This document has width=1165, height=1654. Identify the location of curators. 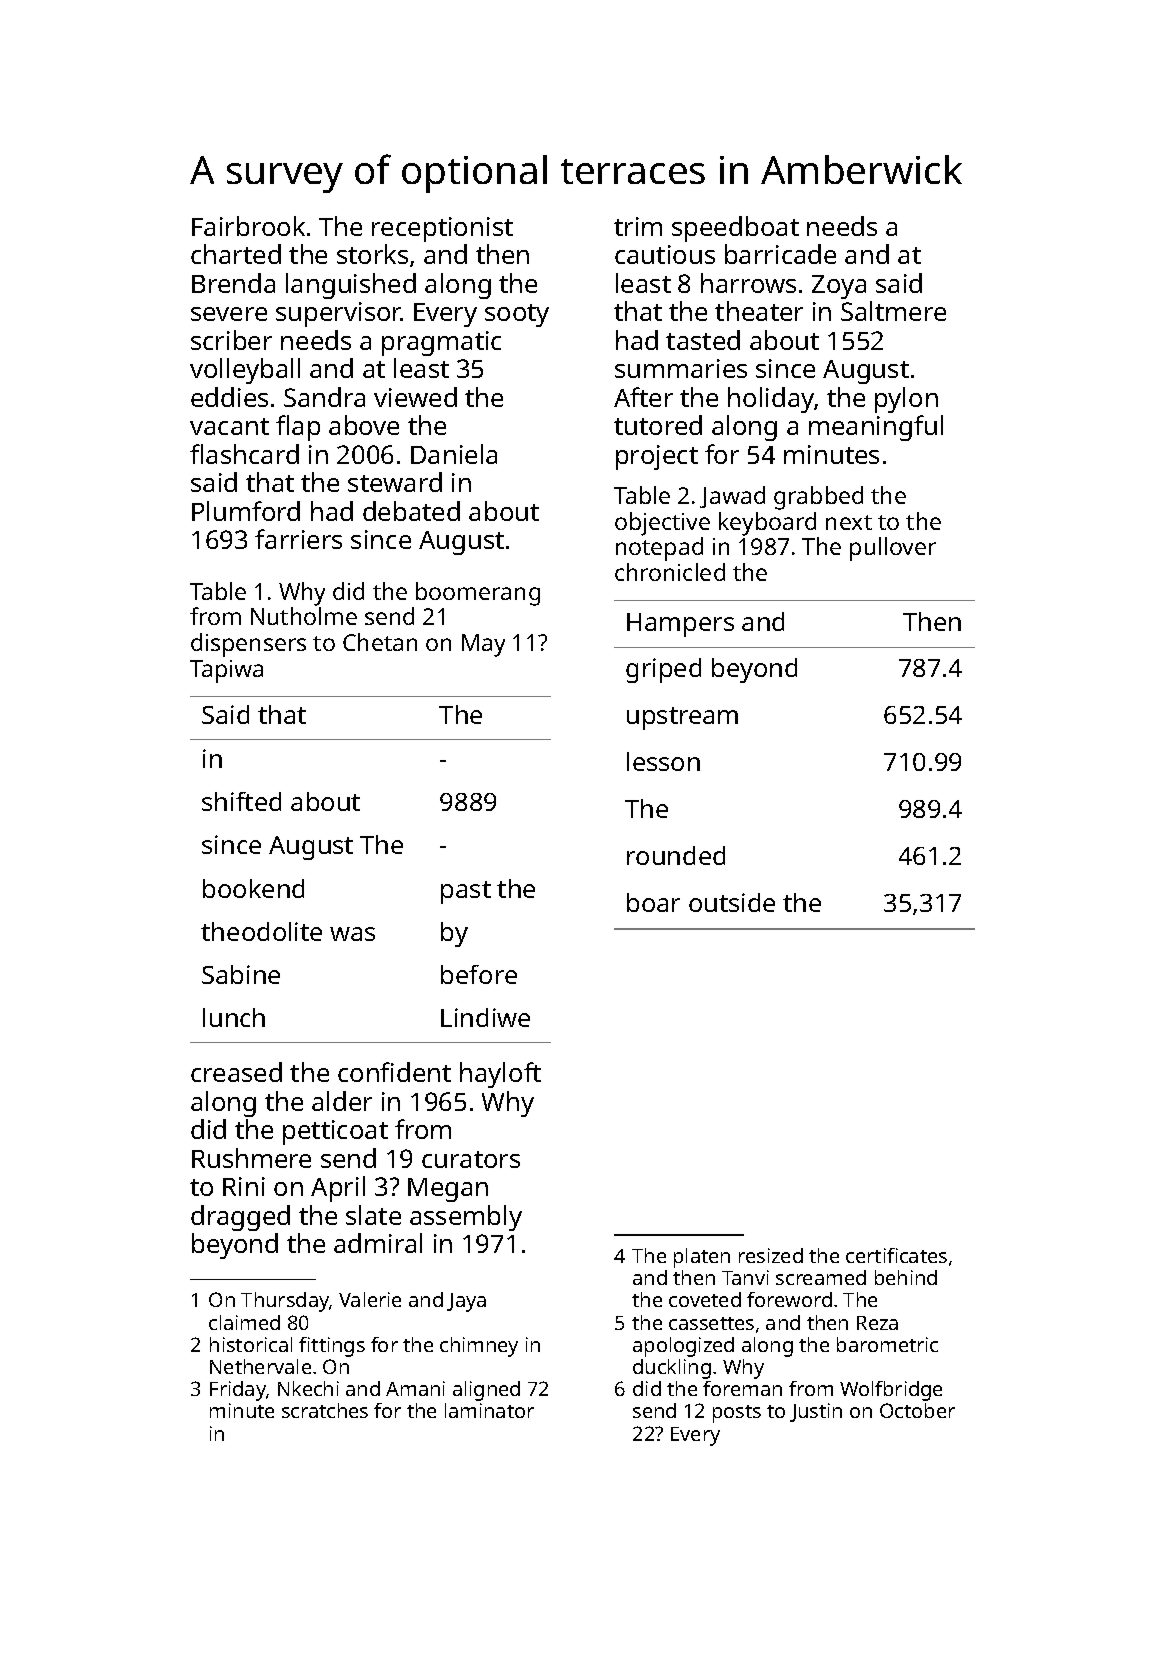
(471, 1159).
